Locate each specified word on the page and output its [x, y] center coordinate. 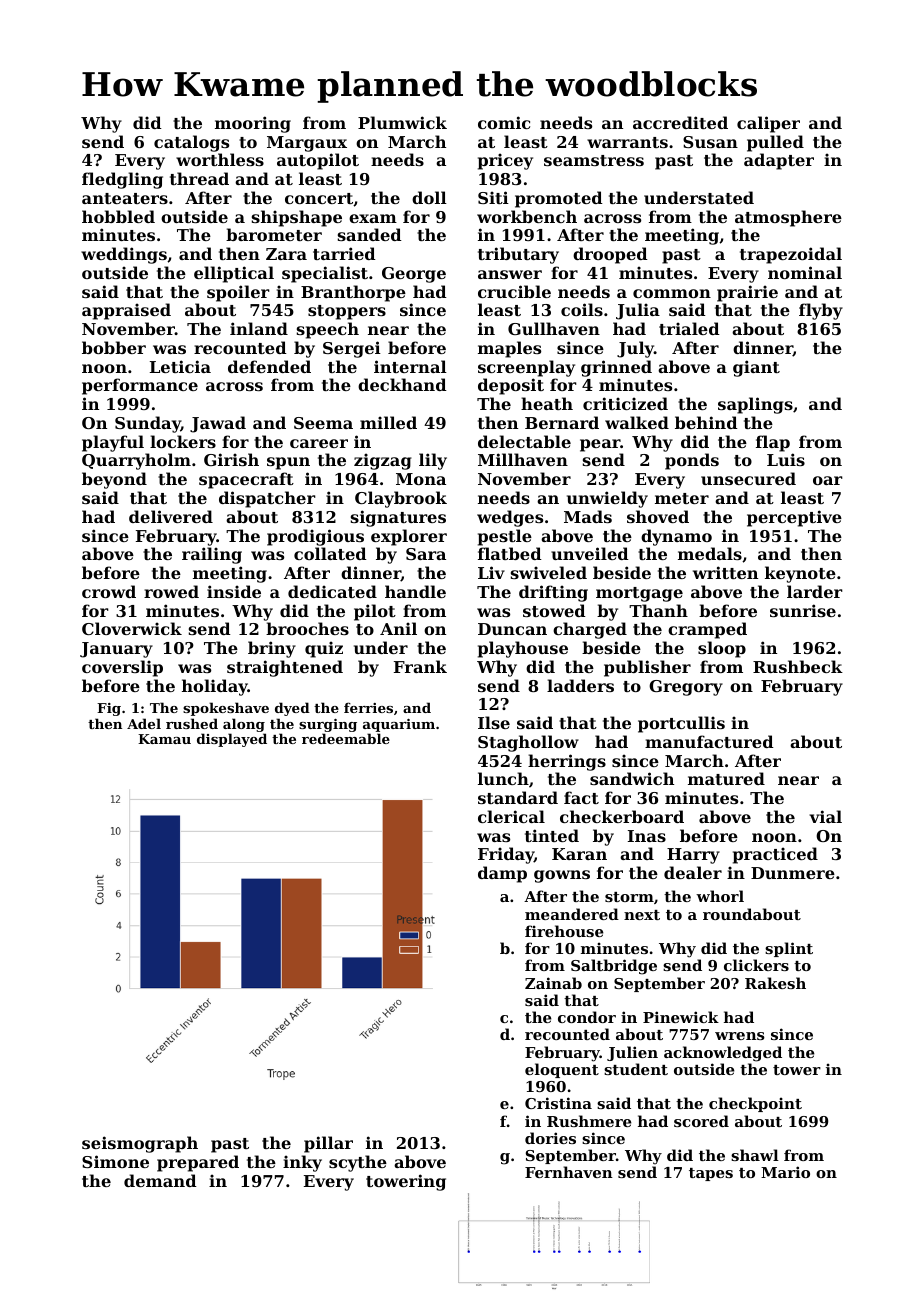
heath [547, 403]
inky [302, 1163]
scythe [358, 1163]
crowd [109, 591]
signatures [398, 518]
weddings [124, 255]
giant [756, 368]
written [725, 572]
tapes [711, 1174]
